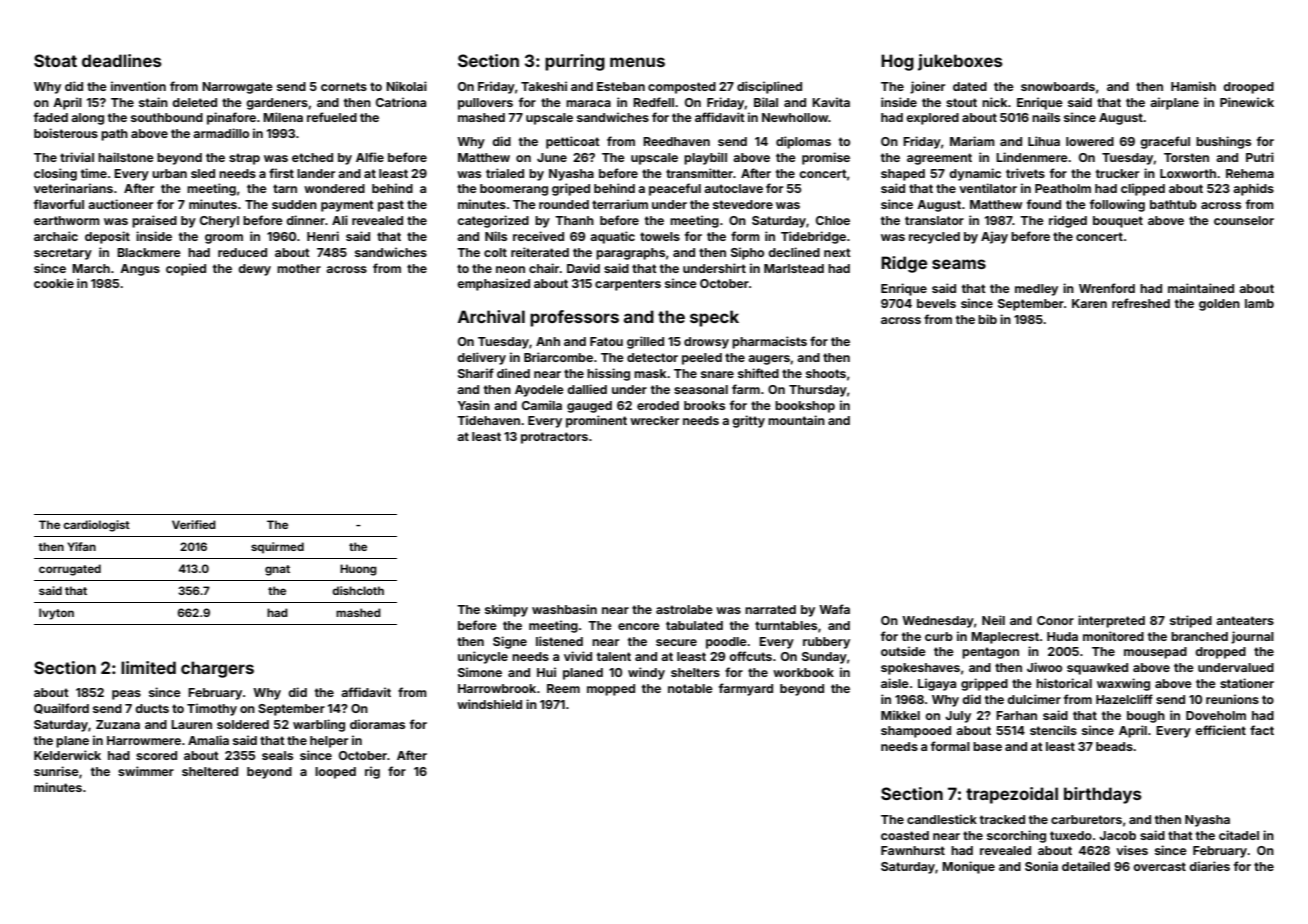 This screenshot has height=924, width=1308. Describe the element at coordinates (372, 772) in the screenshot. I see `rig` at that location.
